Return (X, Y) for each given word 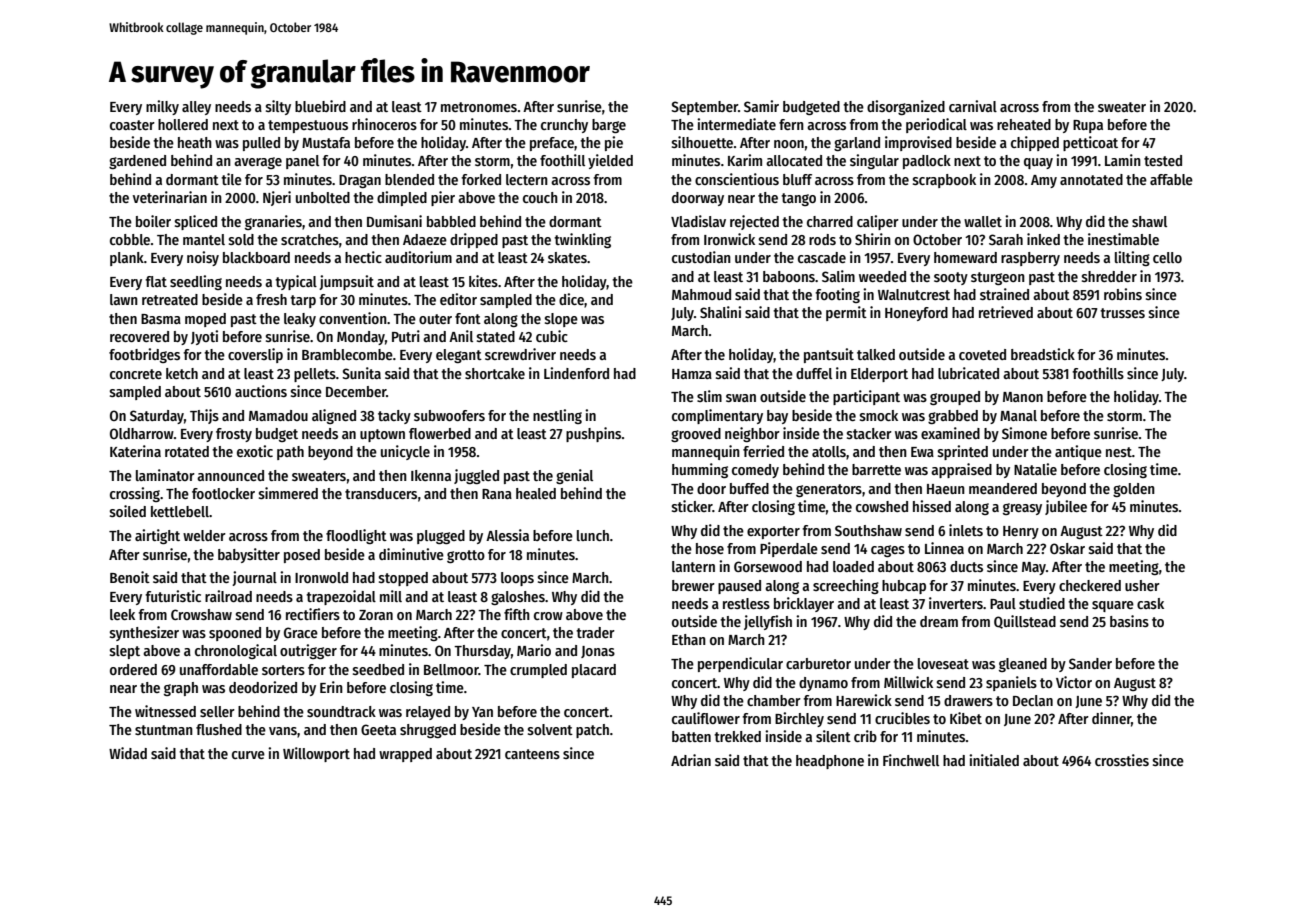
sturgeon (998, 278)
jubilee (1066, 507)
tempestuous (308, 126)
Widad (128, 753)
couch (540, 197)
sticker (692, 506)
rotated (187, 451)
